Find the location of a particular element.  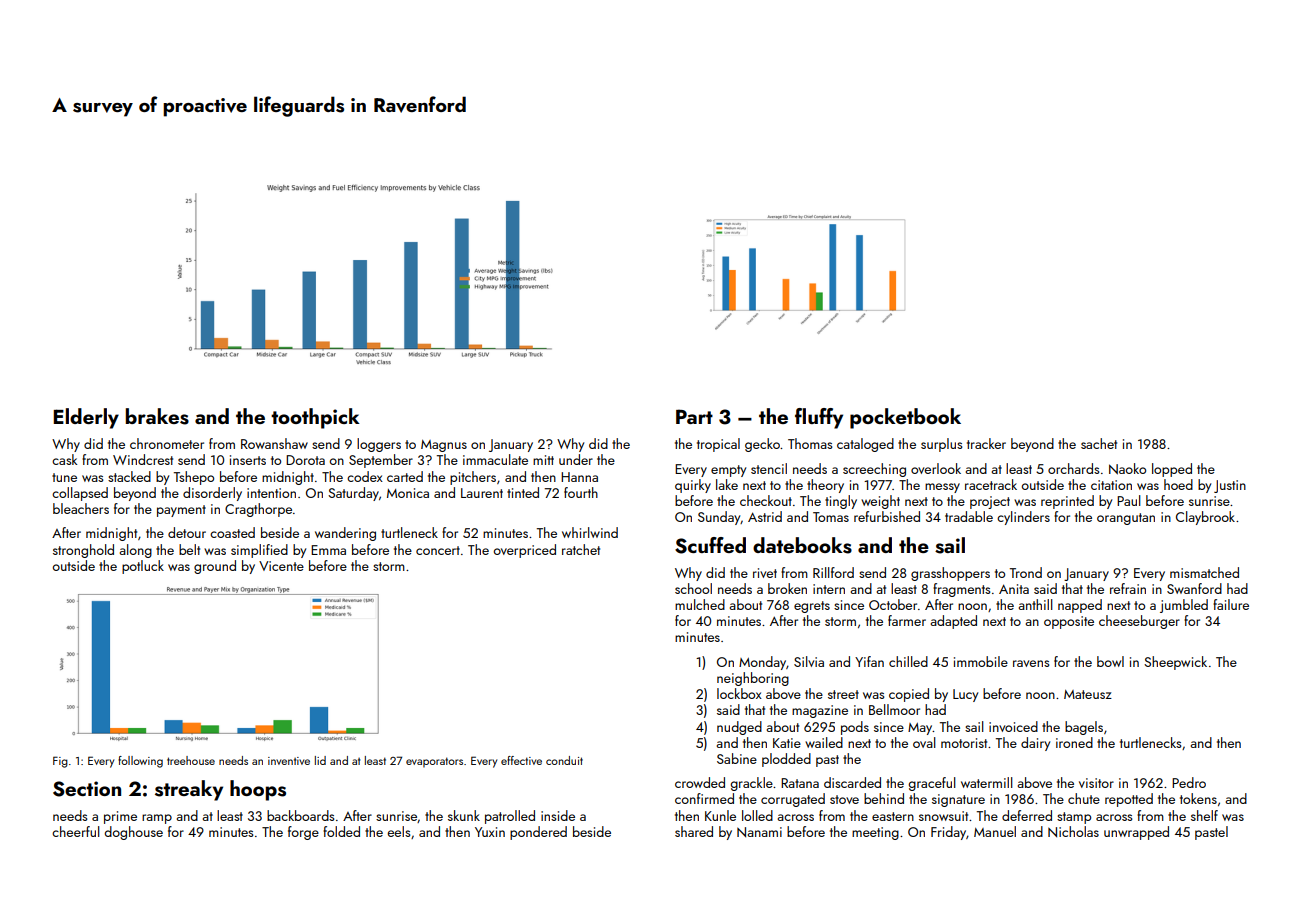

surplus is located at coordinates (941, 445).
